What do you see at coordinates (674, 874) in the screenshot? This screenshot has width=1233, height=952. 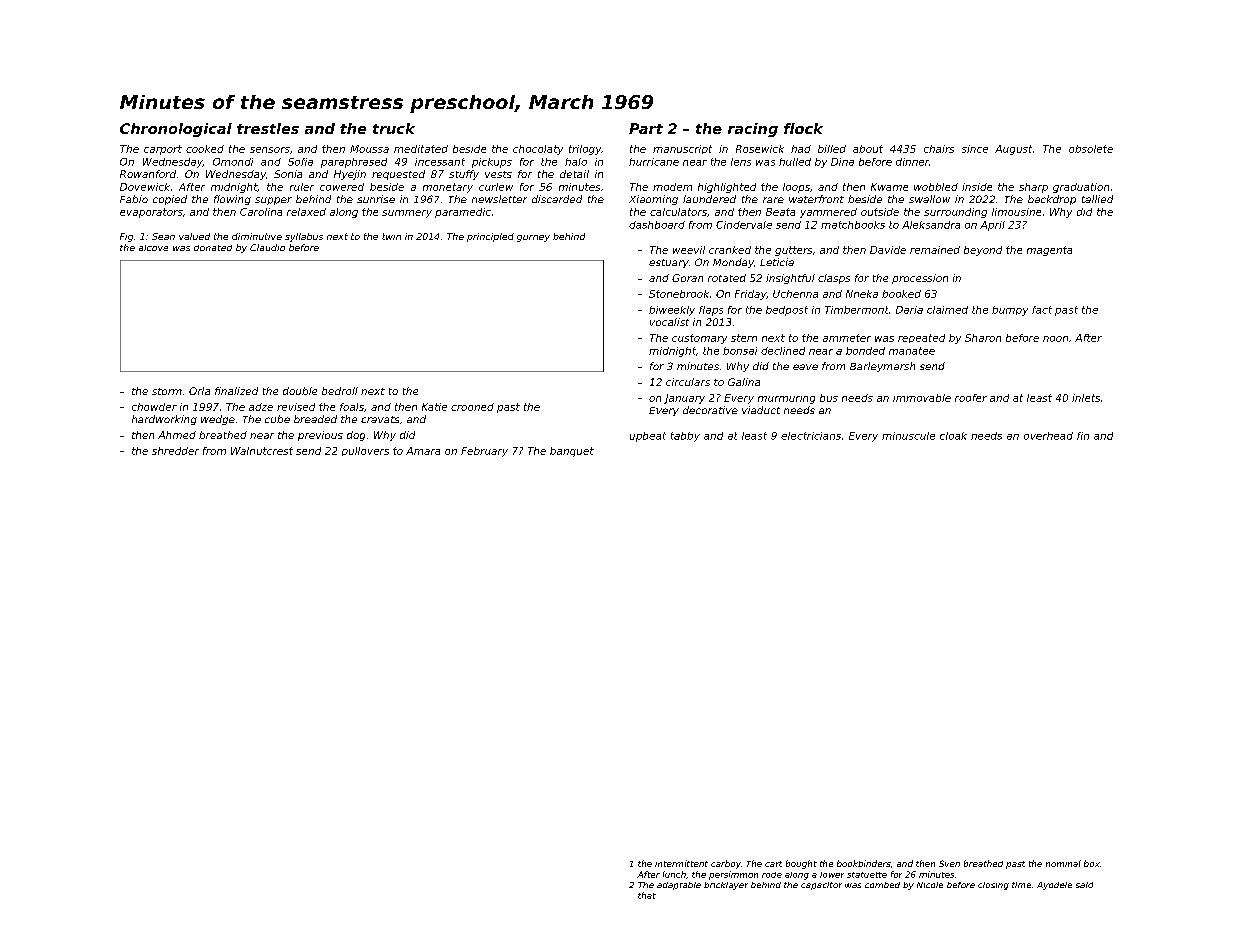 I see `lunch` at bounding box center [674, 874].
